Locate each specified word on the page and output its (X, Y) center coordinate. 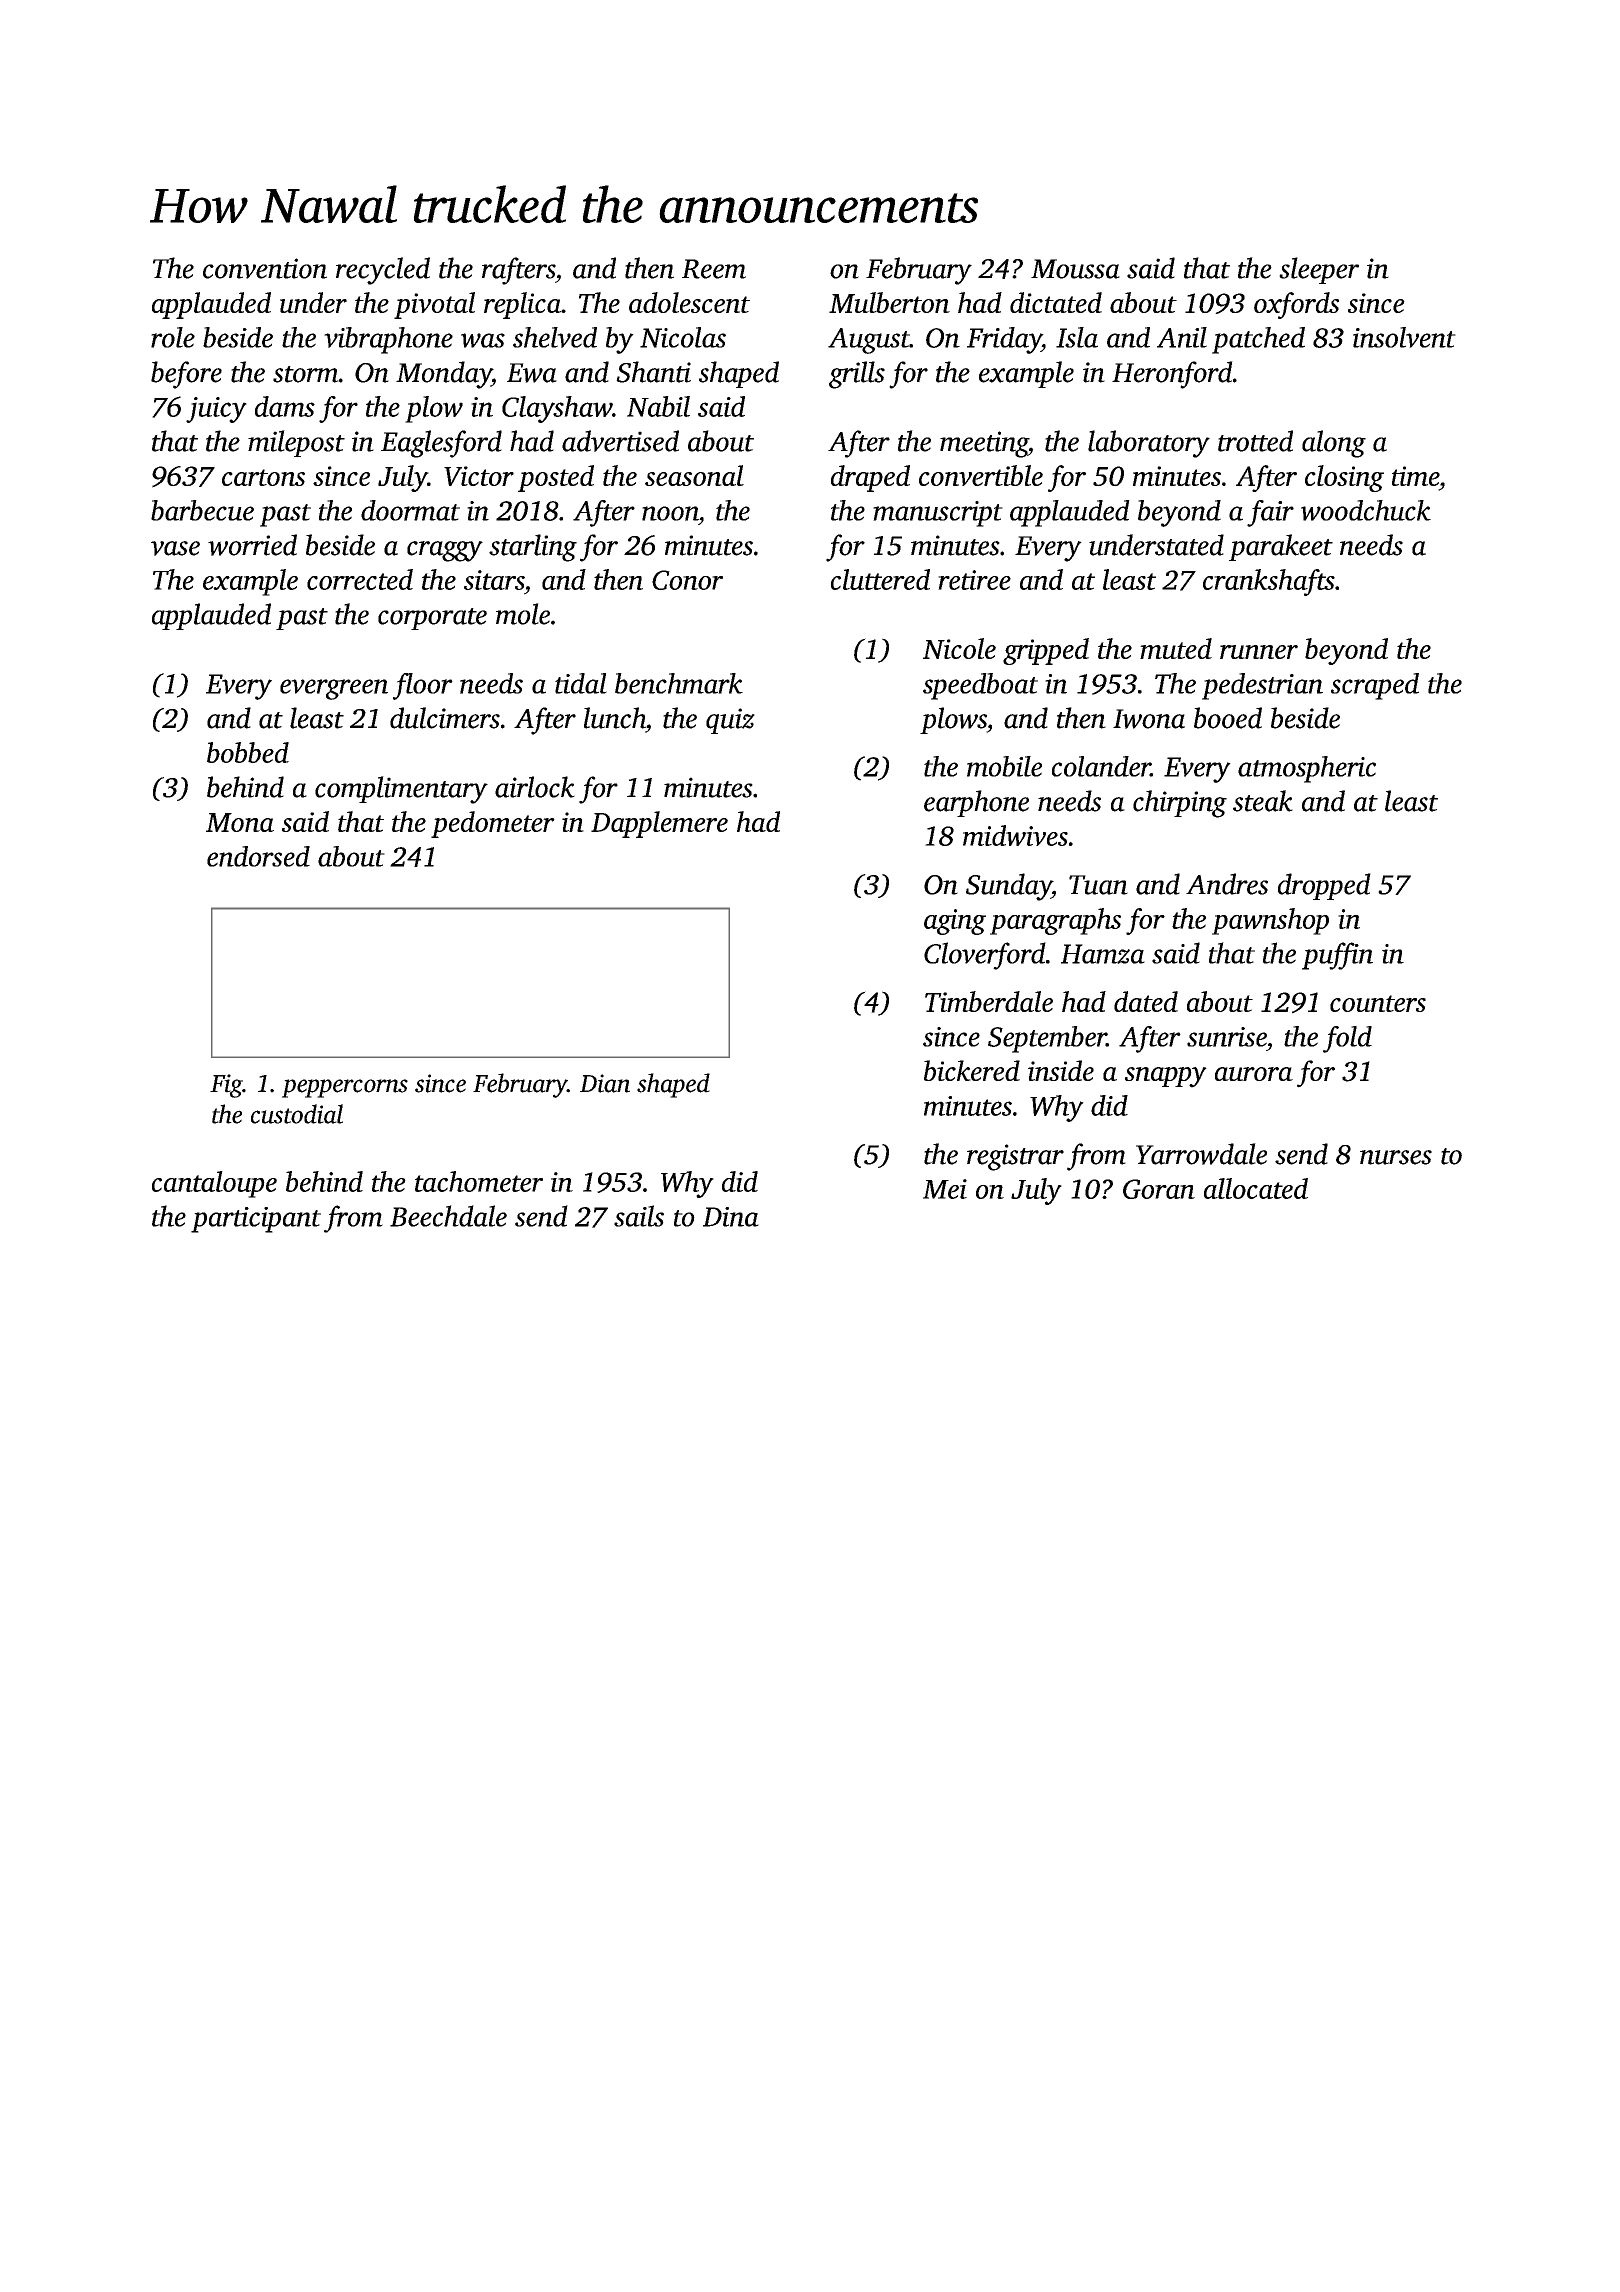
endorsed (258, 856)
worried (252, 545)
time (1415, 476)
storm (306, 374)
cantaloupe (214, 1184)
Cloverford (985, 956)
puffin (1337, 956)
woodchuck (1366, 510)
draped (870, 478)
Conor (687, 580)
